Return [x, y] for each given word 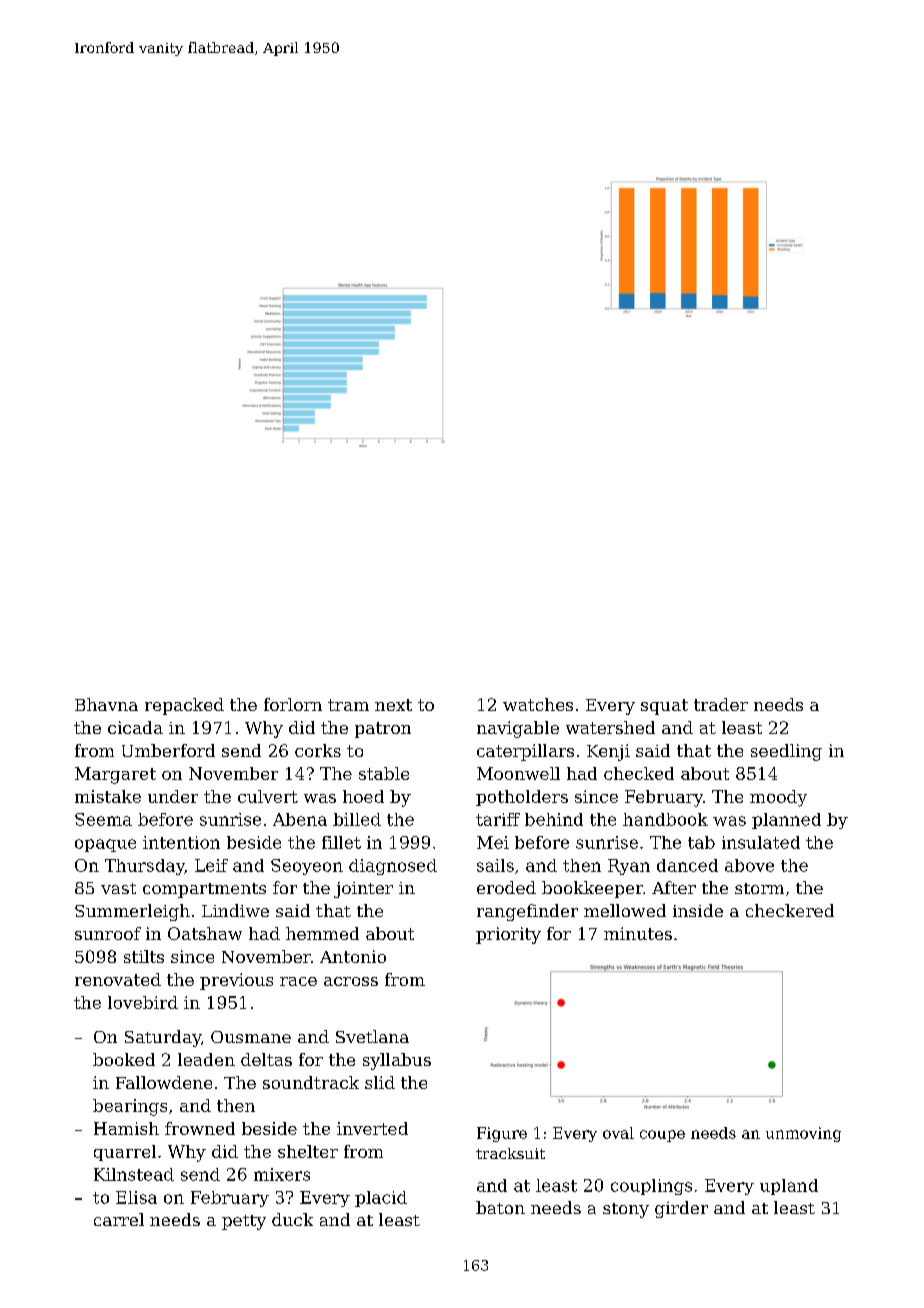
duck [292, 1219]
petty [244, 1222]
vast [118, 888]
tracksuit [510, 1153]
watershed [610, 727]
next [393, 705]
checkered [790, 910]
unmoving [803, 1134]
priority [508, 935]
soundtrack [311, 1082]
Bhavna [106, 704]
